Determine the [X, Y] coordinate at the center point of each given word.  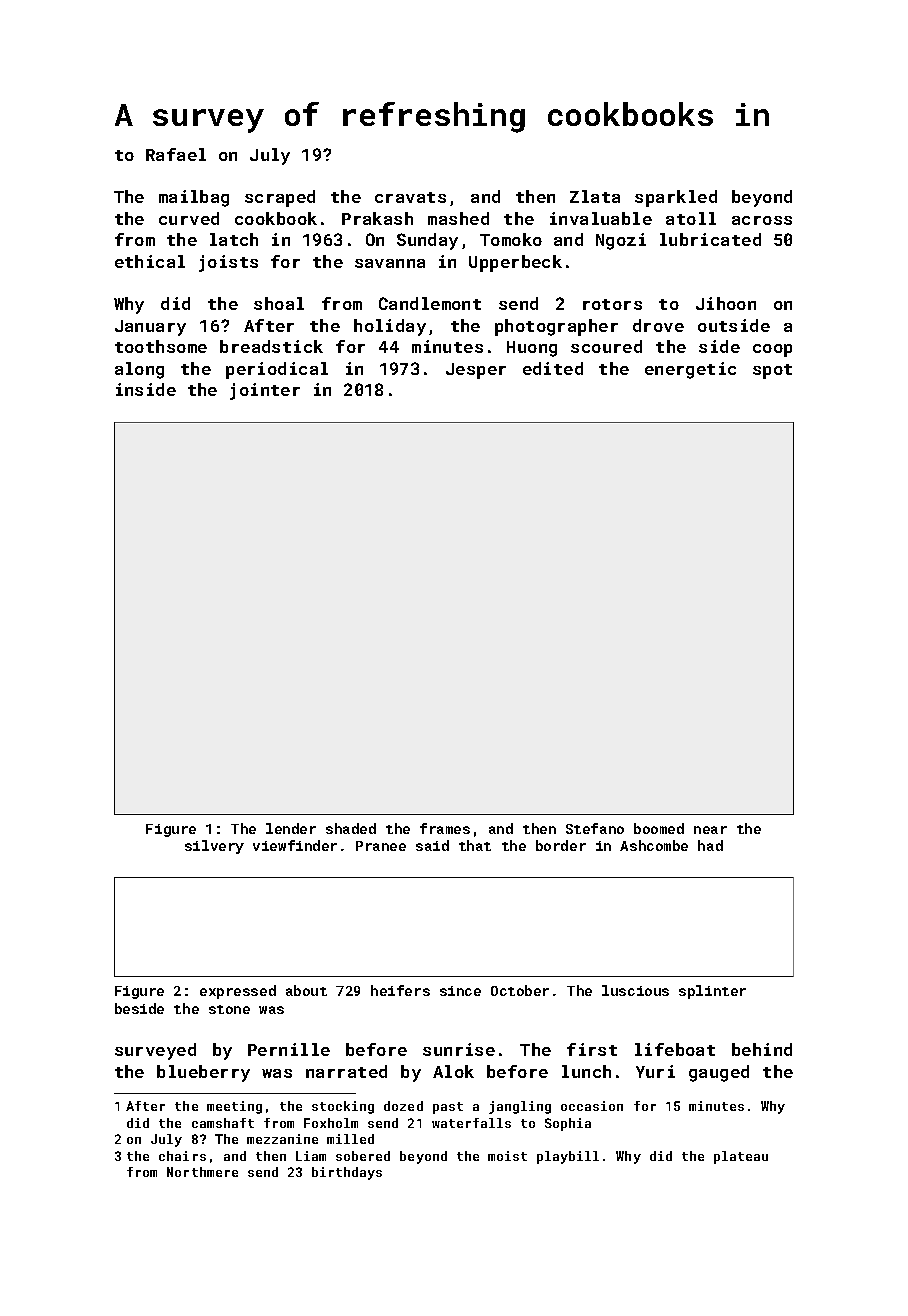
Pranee [381, 846]
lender [291, 828]
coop [772, 350]
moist [507, 1156]
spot [772, 371]
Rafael [176, 154]
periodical [277, 370]
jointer [265, 391]
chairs [182, 1156]
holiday [390, 327]
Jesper [476, 371]
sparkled [676, 198]
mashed [458, 218]
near [710, 830]
